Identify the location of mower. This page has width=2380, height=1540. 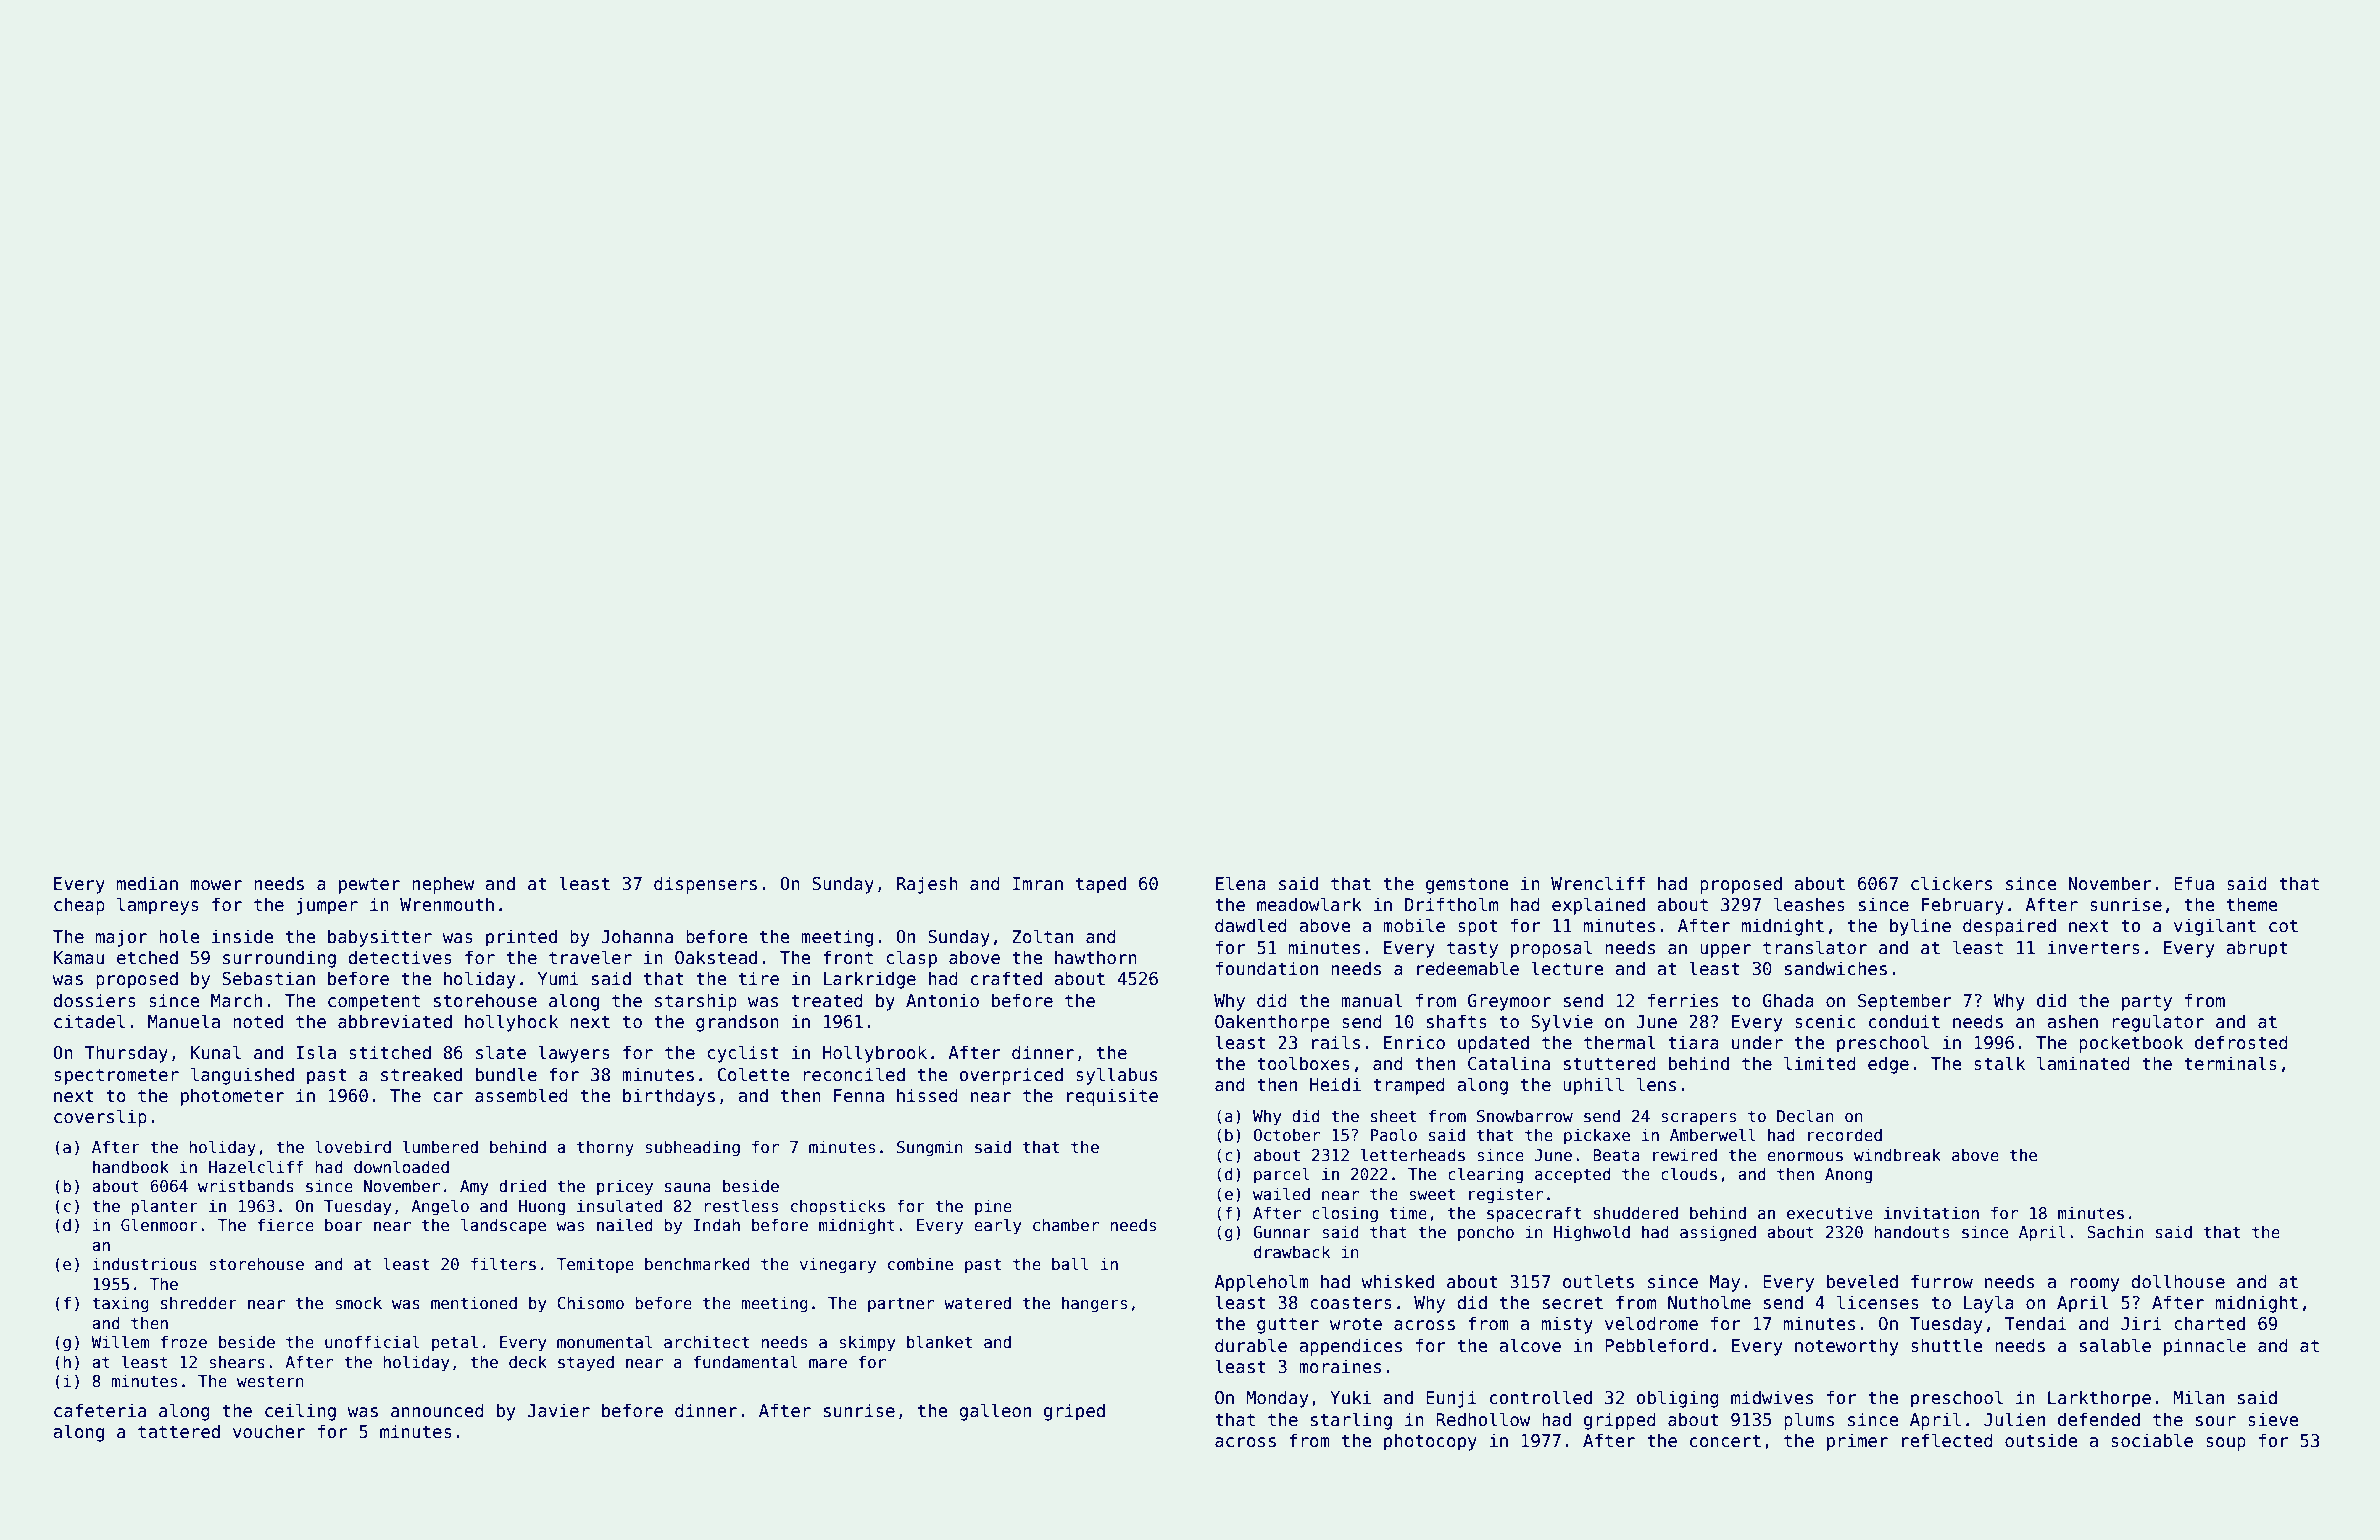
(216, 885).
